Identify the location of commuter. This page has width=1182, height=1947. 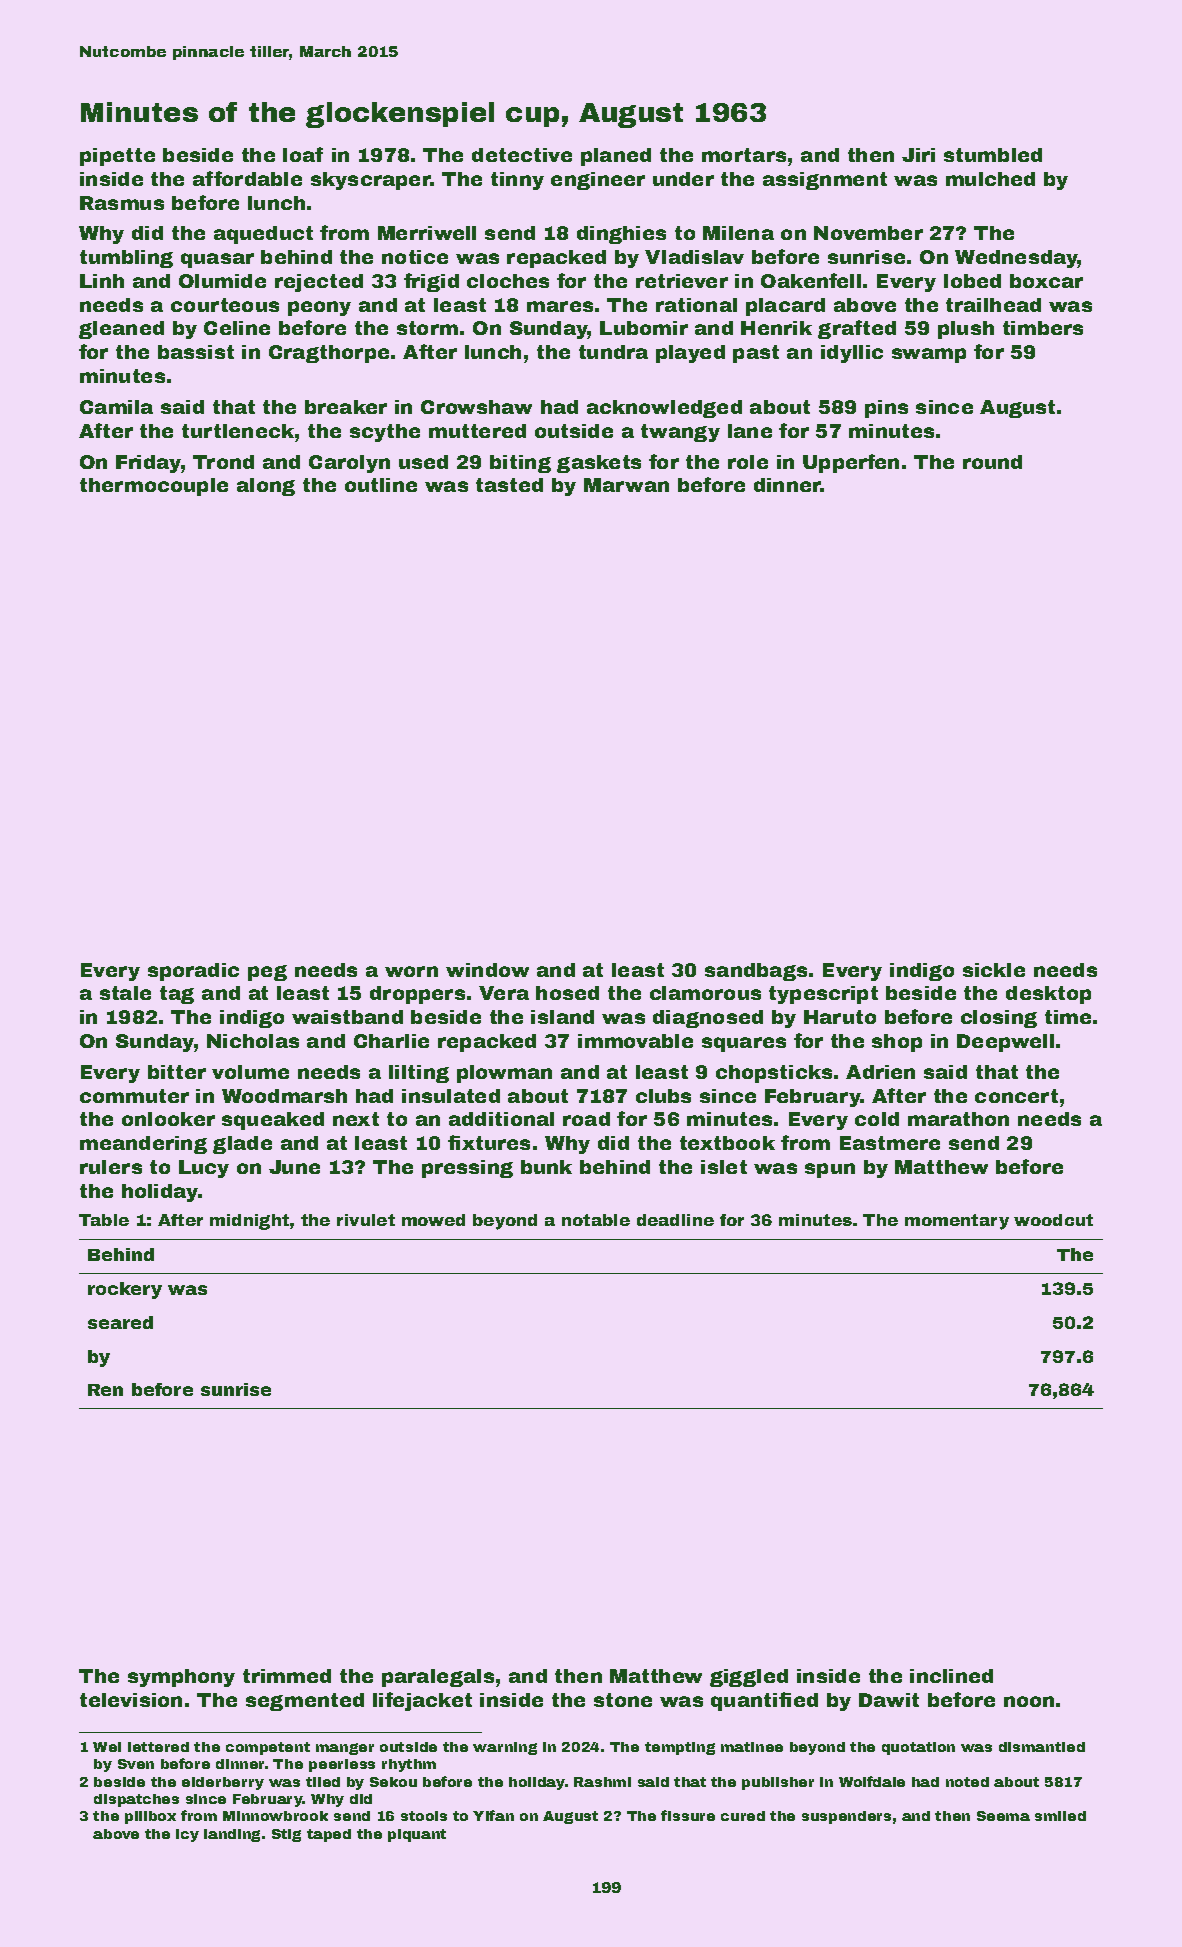
(134, 1096).
